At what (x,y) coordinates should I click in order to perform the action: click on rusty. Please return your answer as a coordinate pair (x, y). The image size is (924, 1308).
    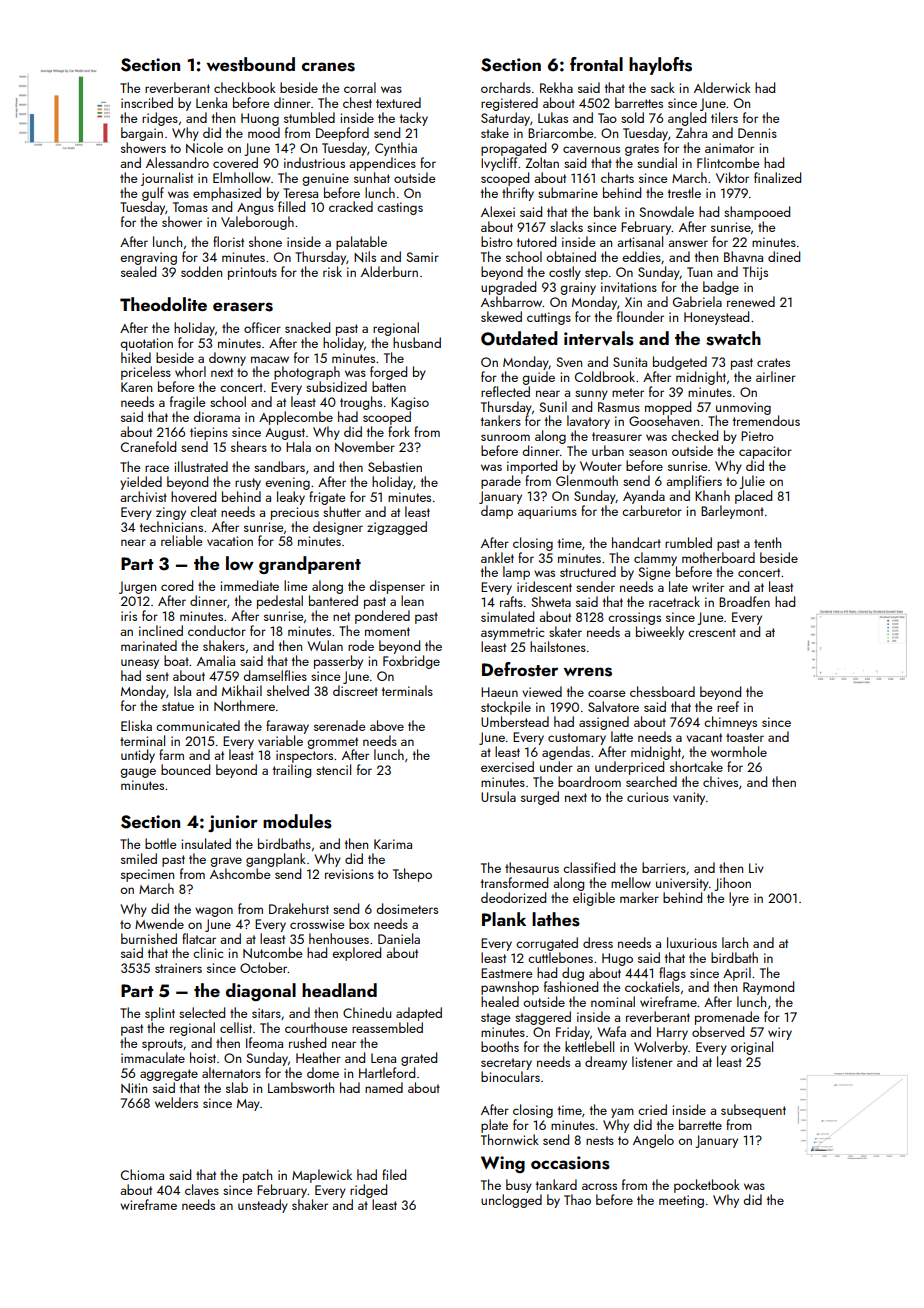
    Looking at the image, I should click on (248, 484).
